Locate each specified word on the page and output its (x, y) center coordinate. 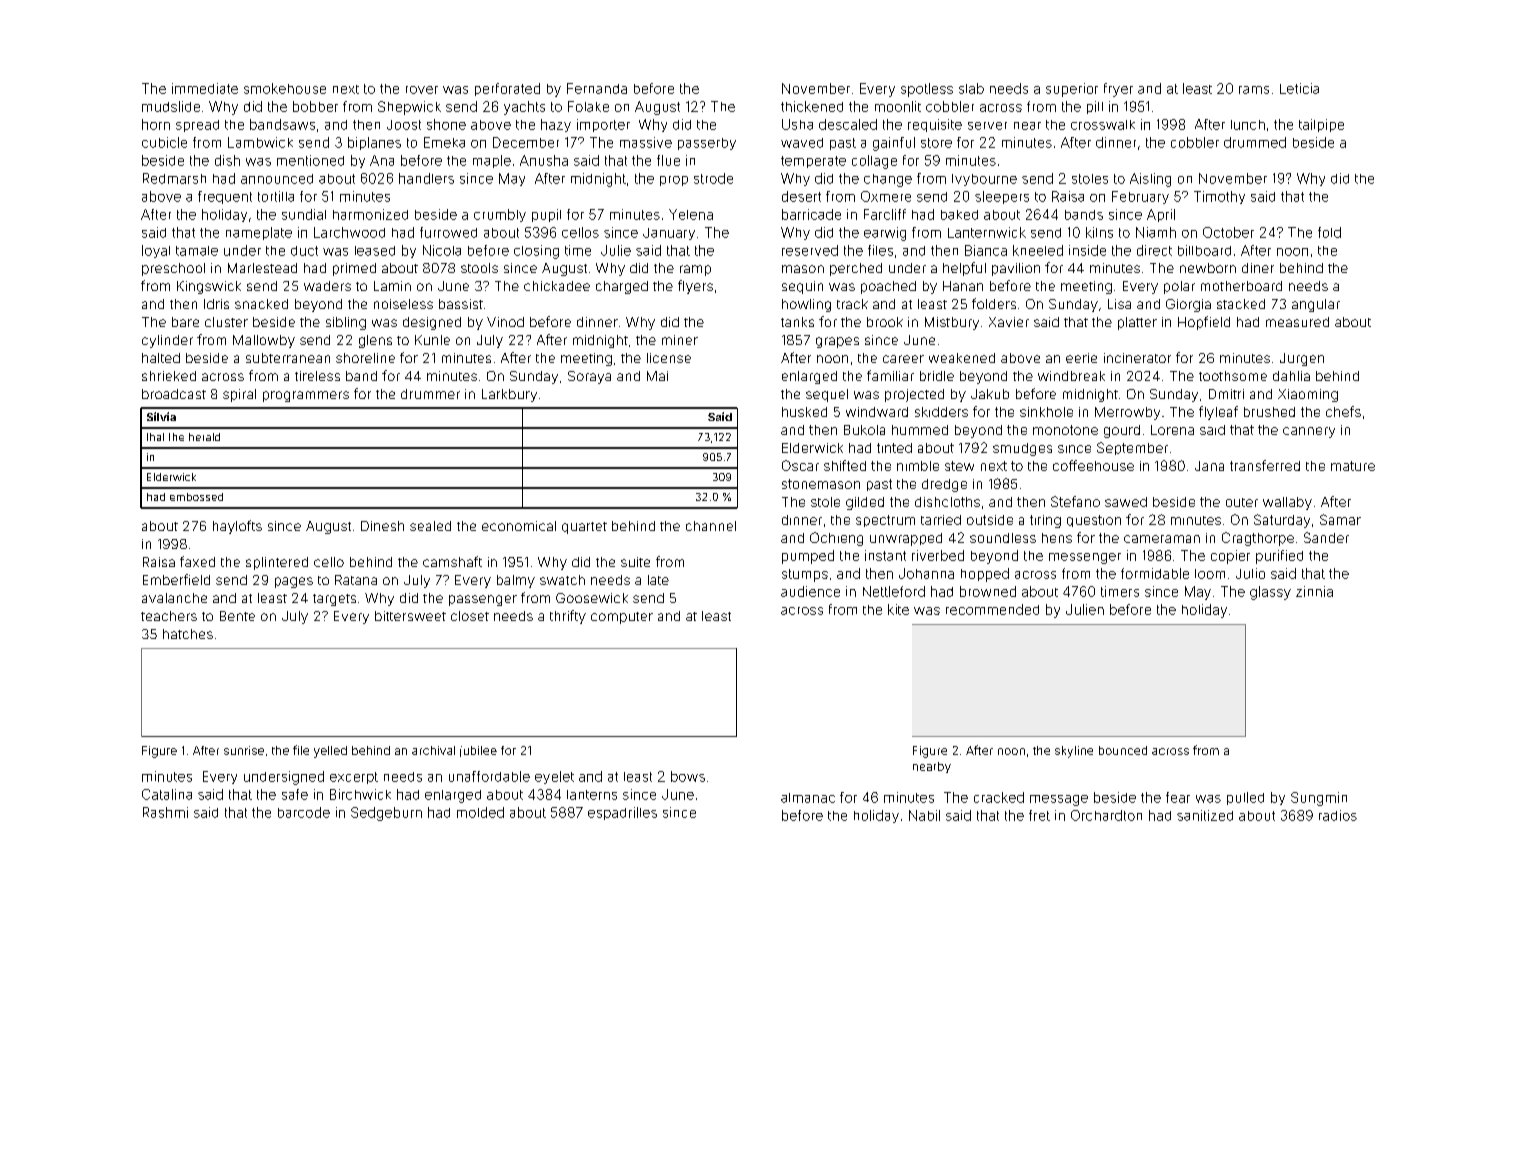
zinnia (1314, 591)
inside (1087, 250)
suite (635, 562)
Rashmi (165, 812)
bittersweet (410, 616)
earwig (885, 234)
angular (1316, 305)
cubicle (164, 142)
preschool (173, 269)
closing (536, 252)
